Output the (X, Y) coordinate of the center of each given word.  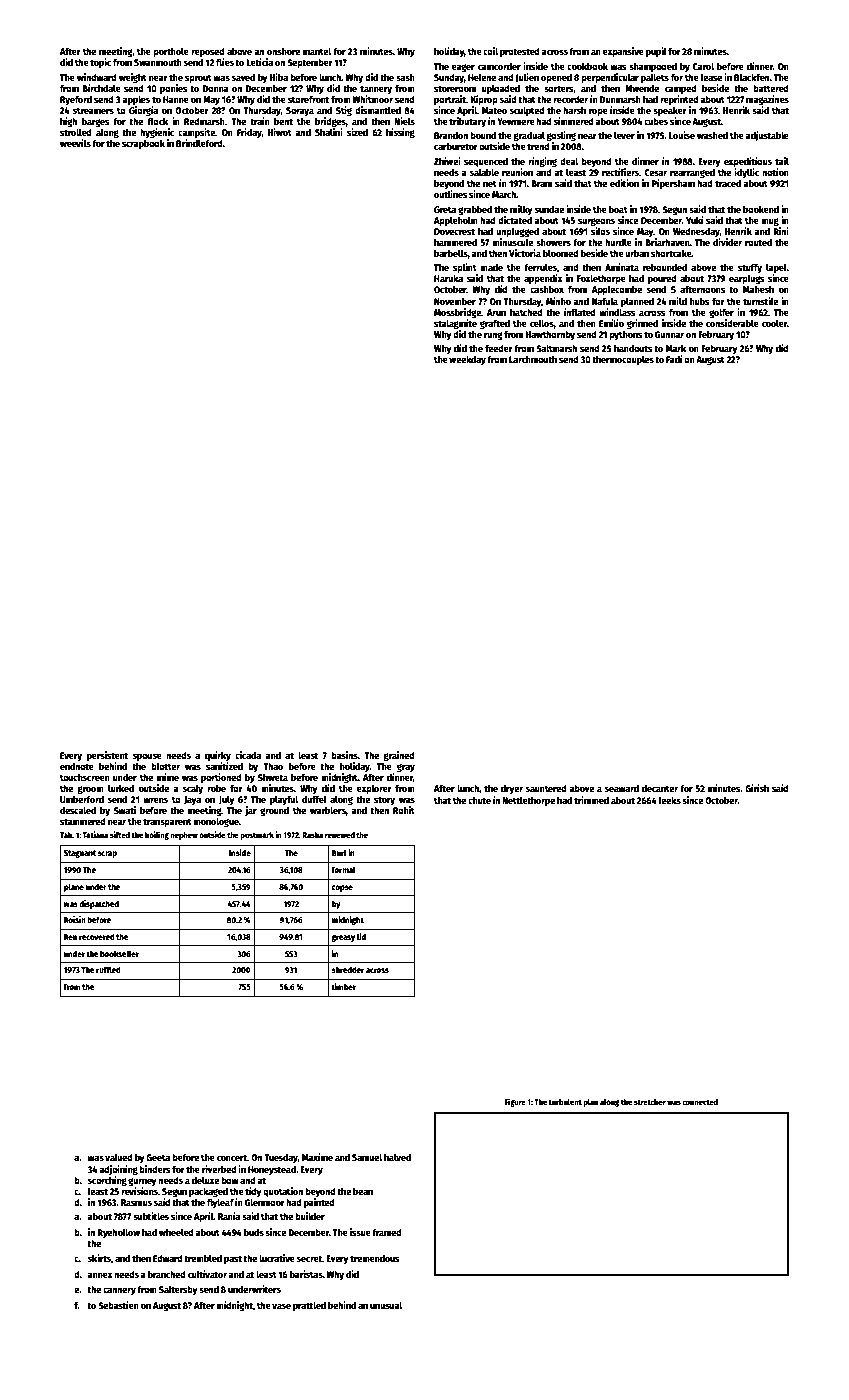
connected (700, 1102)
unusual (386, 1305)
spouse (147, 757)
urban (637, 253)
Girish (757, 788)
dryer (512, 789)
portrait (450, 100)
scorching (107, 1181)
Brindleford (199, 143)
